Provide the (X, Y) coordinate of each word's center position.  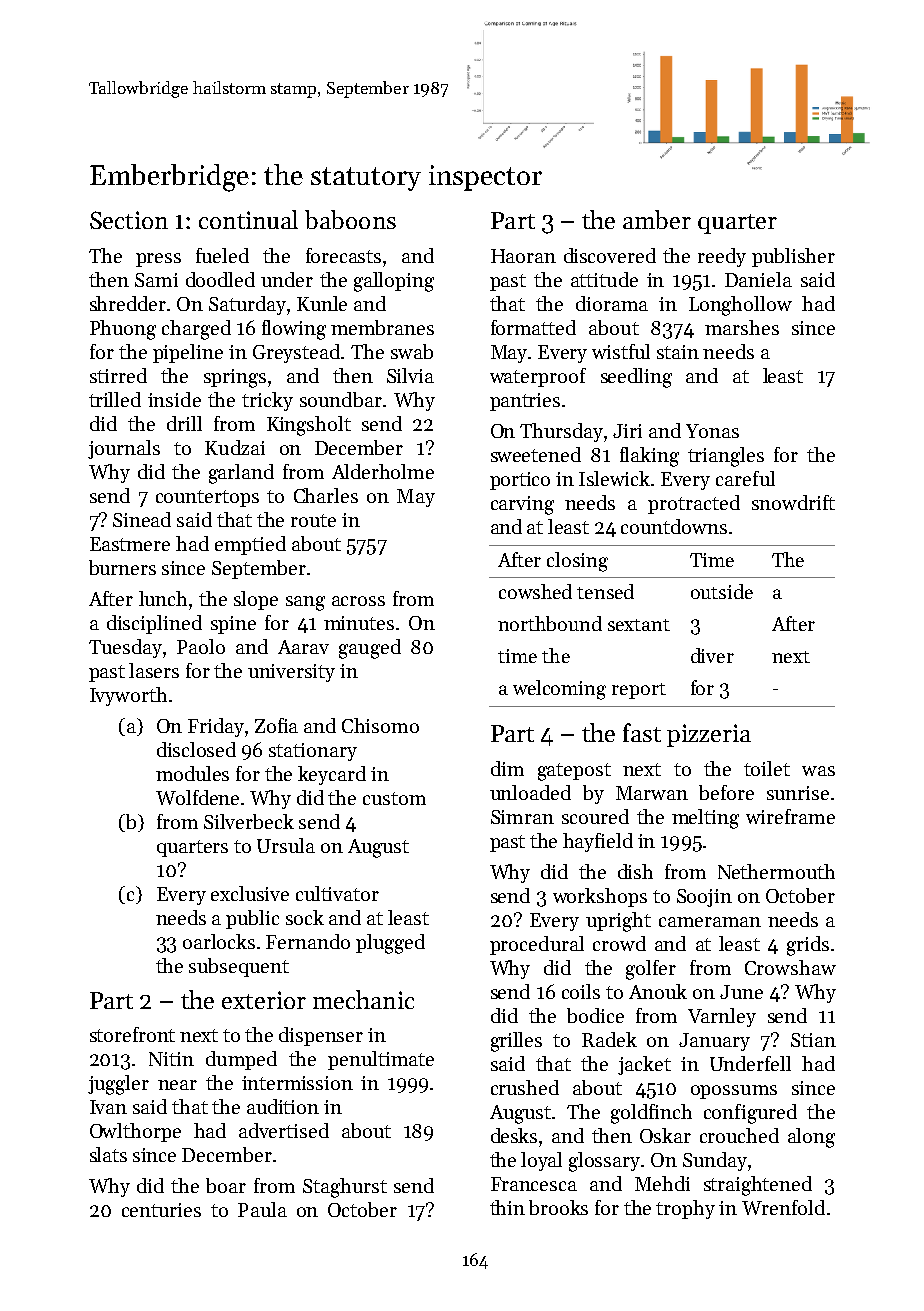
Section (129, 220)
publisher (793, 257)
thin (507, 1207)
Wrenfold (783, 1207)
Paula (262, 1209)
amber (657, 219)
